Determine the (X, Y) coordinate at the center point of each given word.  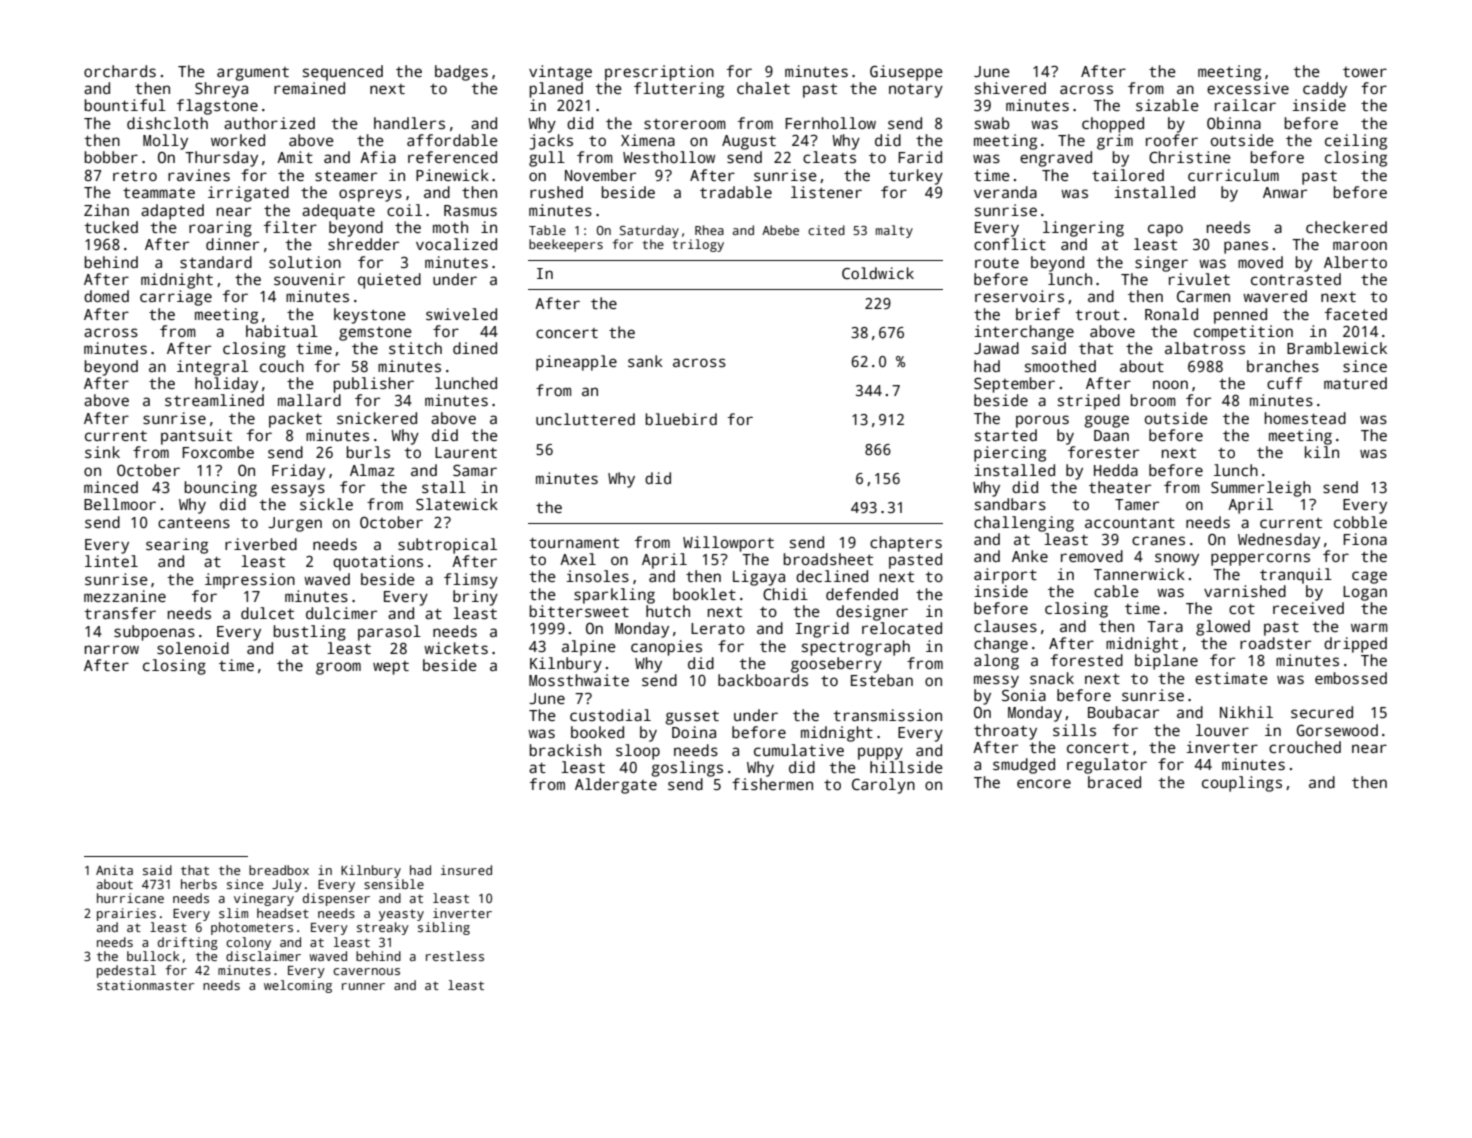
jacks (551, 142)
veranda (1005, 192)
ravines (199, 175)
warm (1369, 627)
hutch (668, 611)
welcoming (298, 986)
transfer (120, 613)
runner (363, 986)
